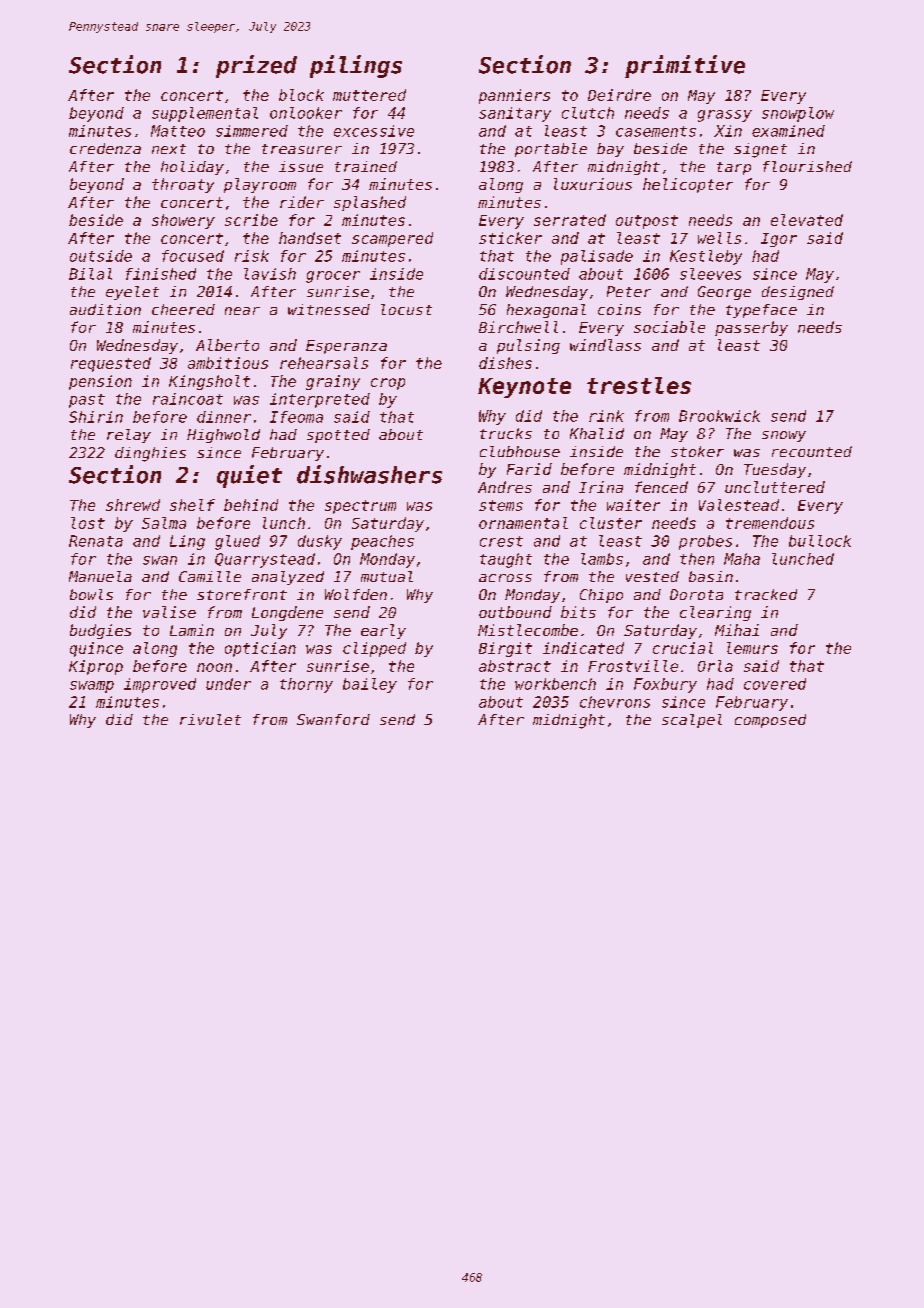 Image resolution: width=924 pixels, height=1308 pixels. I want to click on serrated, so click(570, 220).
